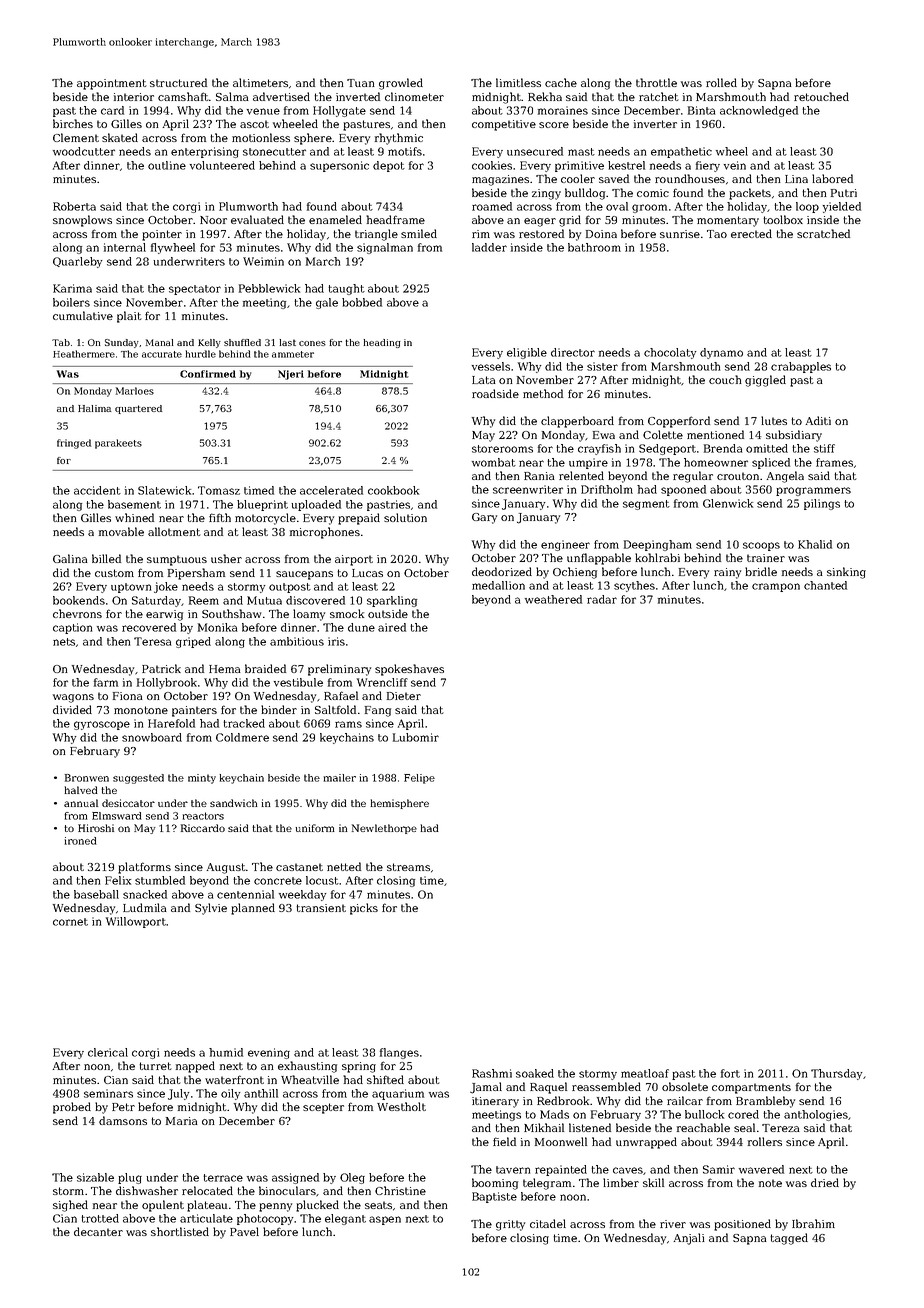 This screenshot has width=924, height=1308. Describe the element at coordinates (344, 866) in the screenshot. I see `netted` at that location.
